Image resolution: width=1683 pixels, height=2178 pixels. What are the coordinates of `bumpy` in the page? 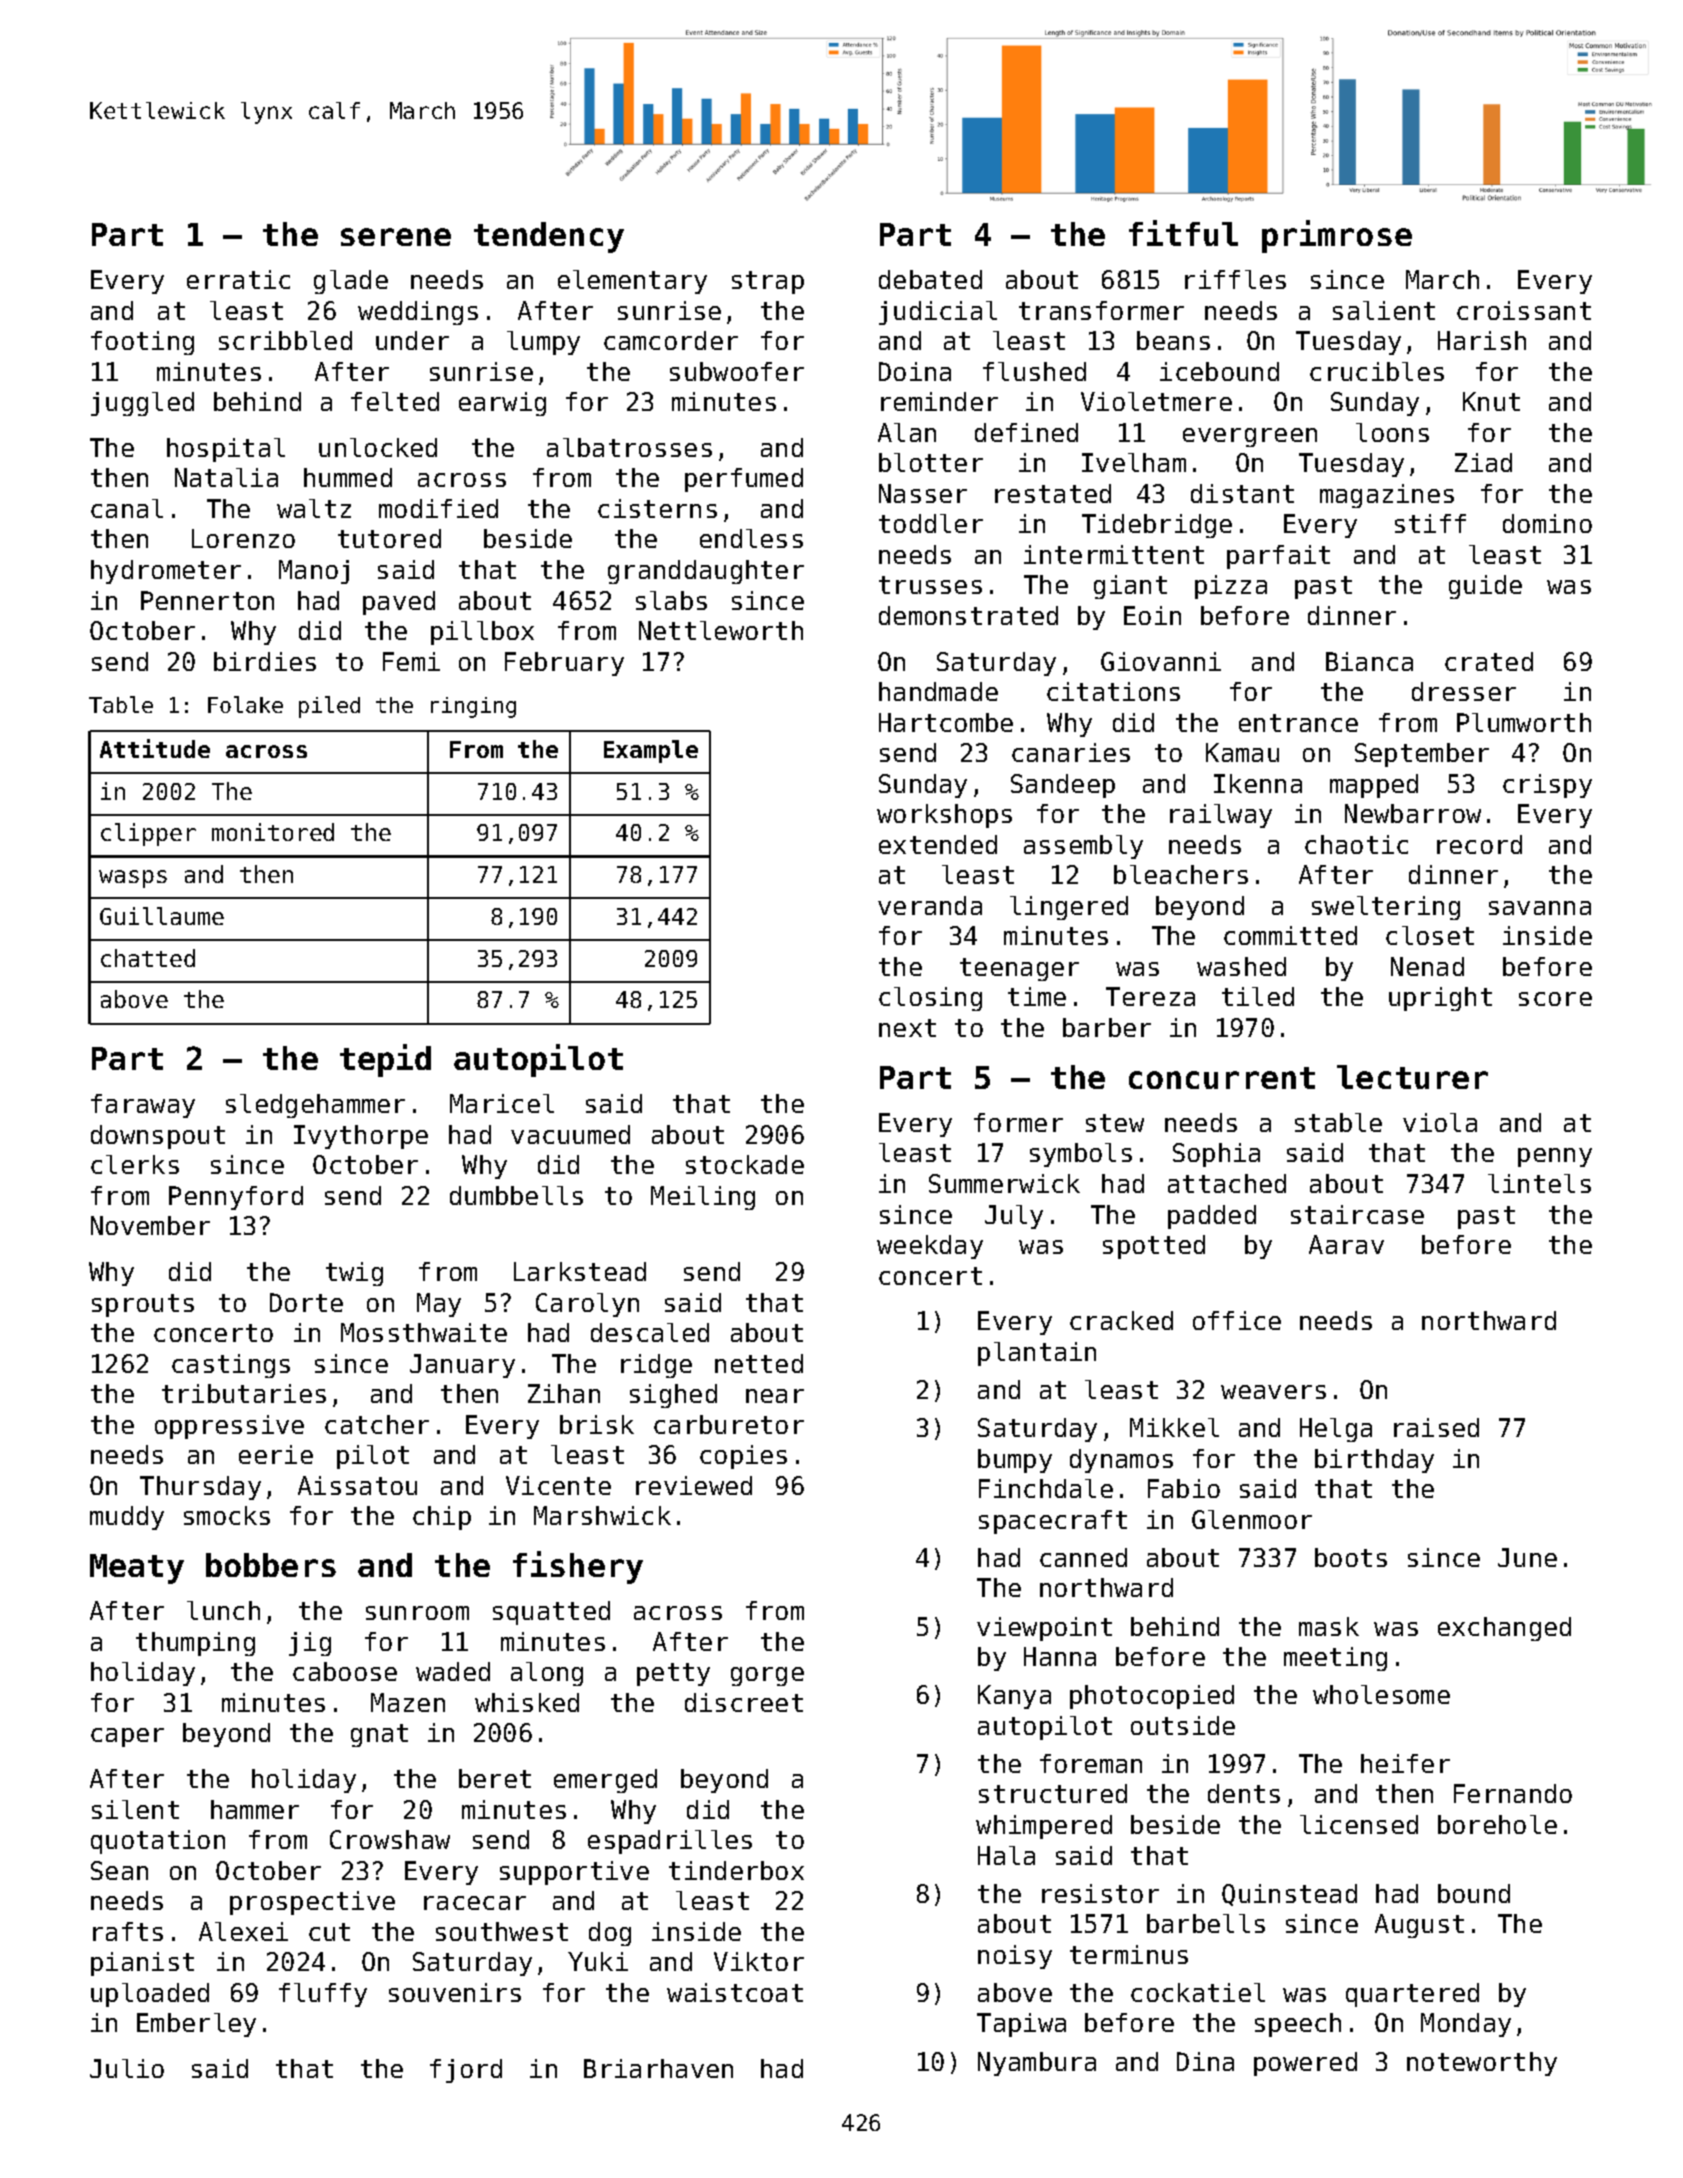 It's located at (1015, 1461).
